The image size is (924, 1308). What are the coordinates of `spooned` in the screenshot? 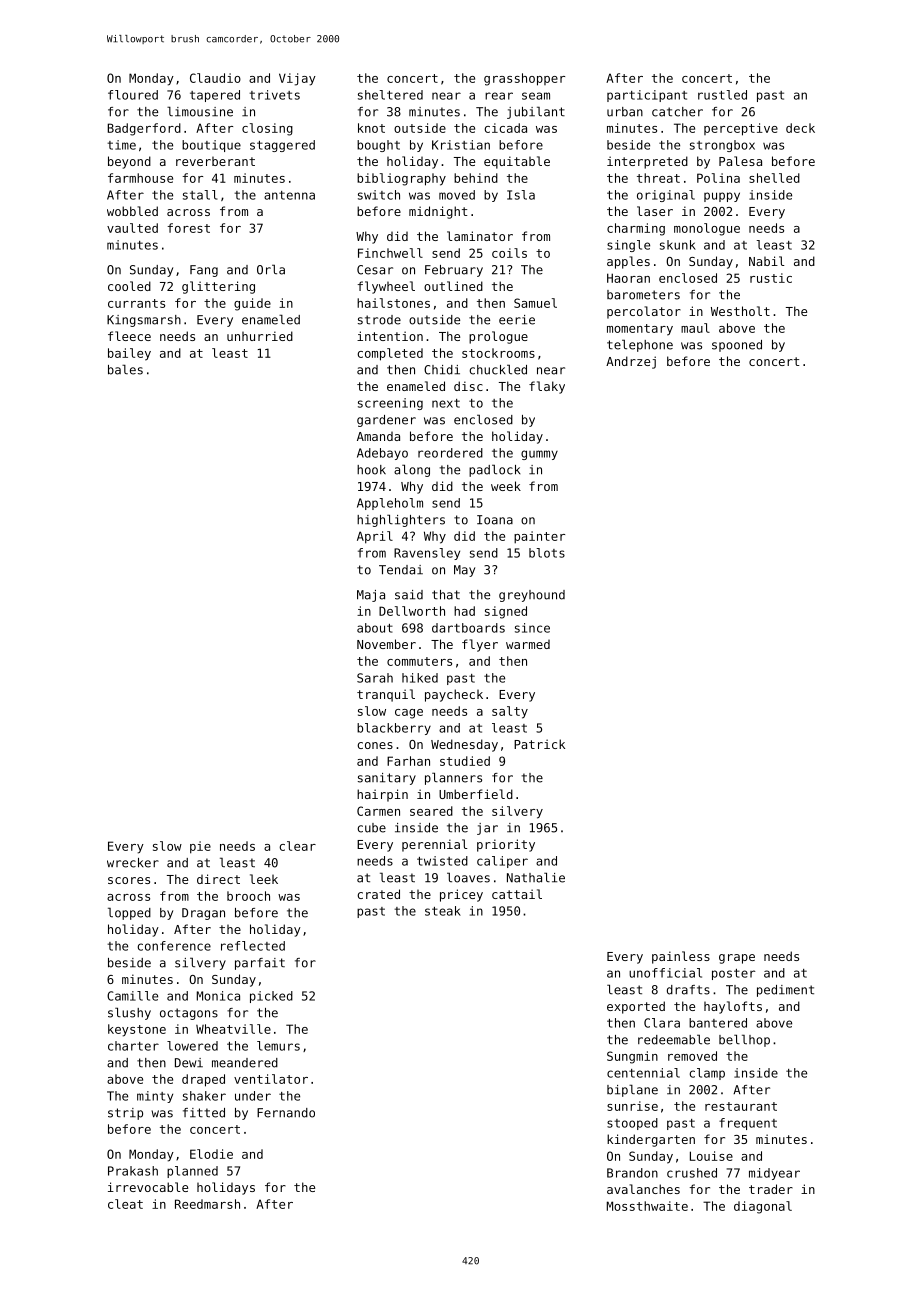 It's located at (737, 346).
